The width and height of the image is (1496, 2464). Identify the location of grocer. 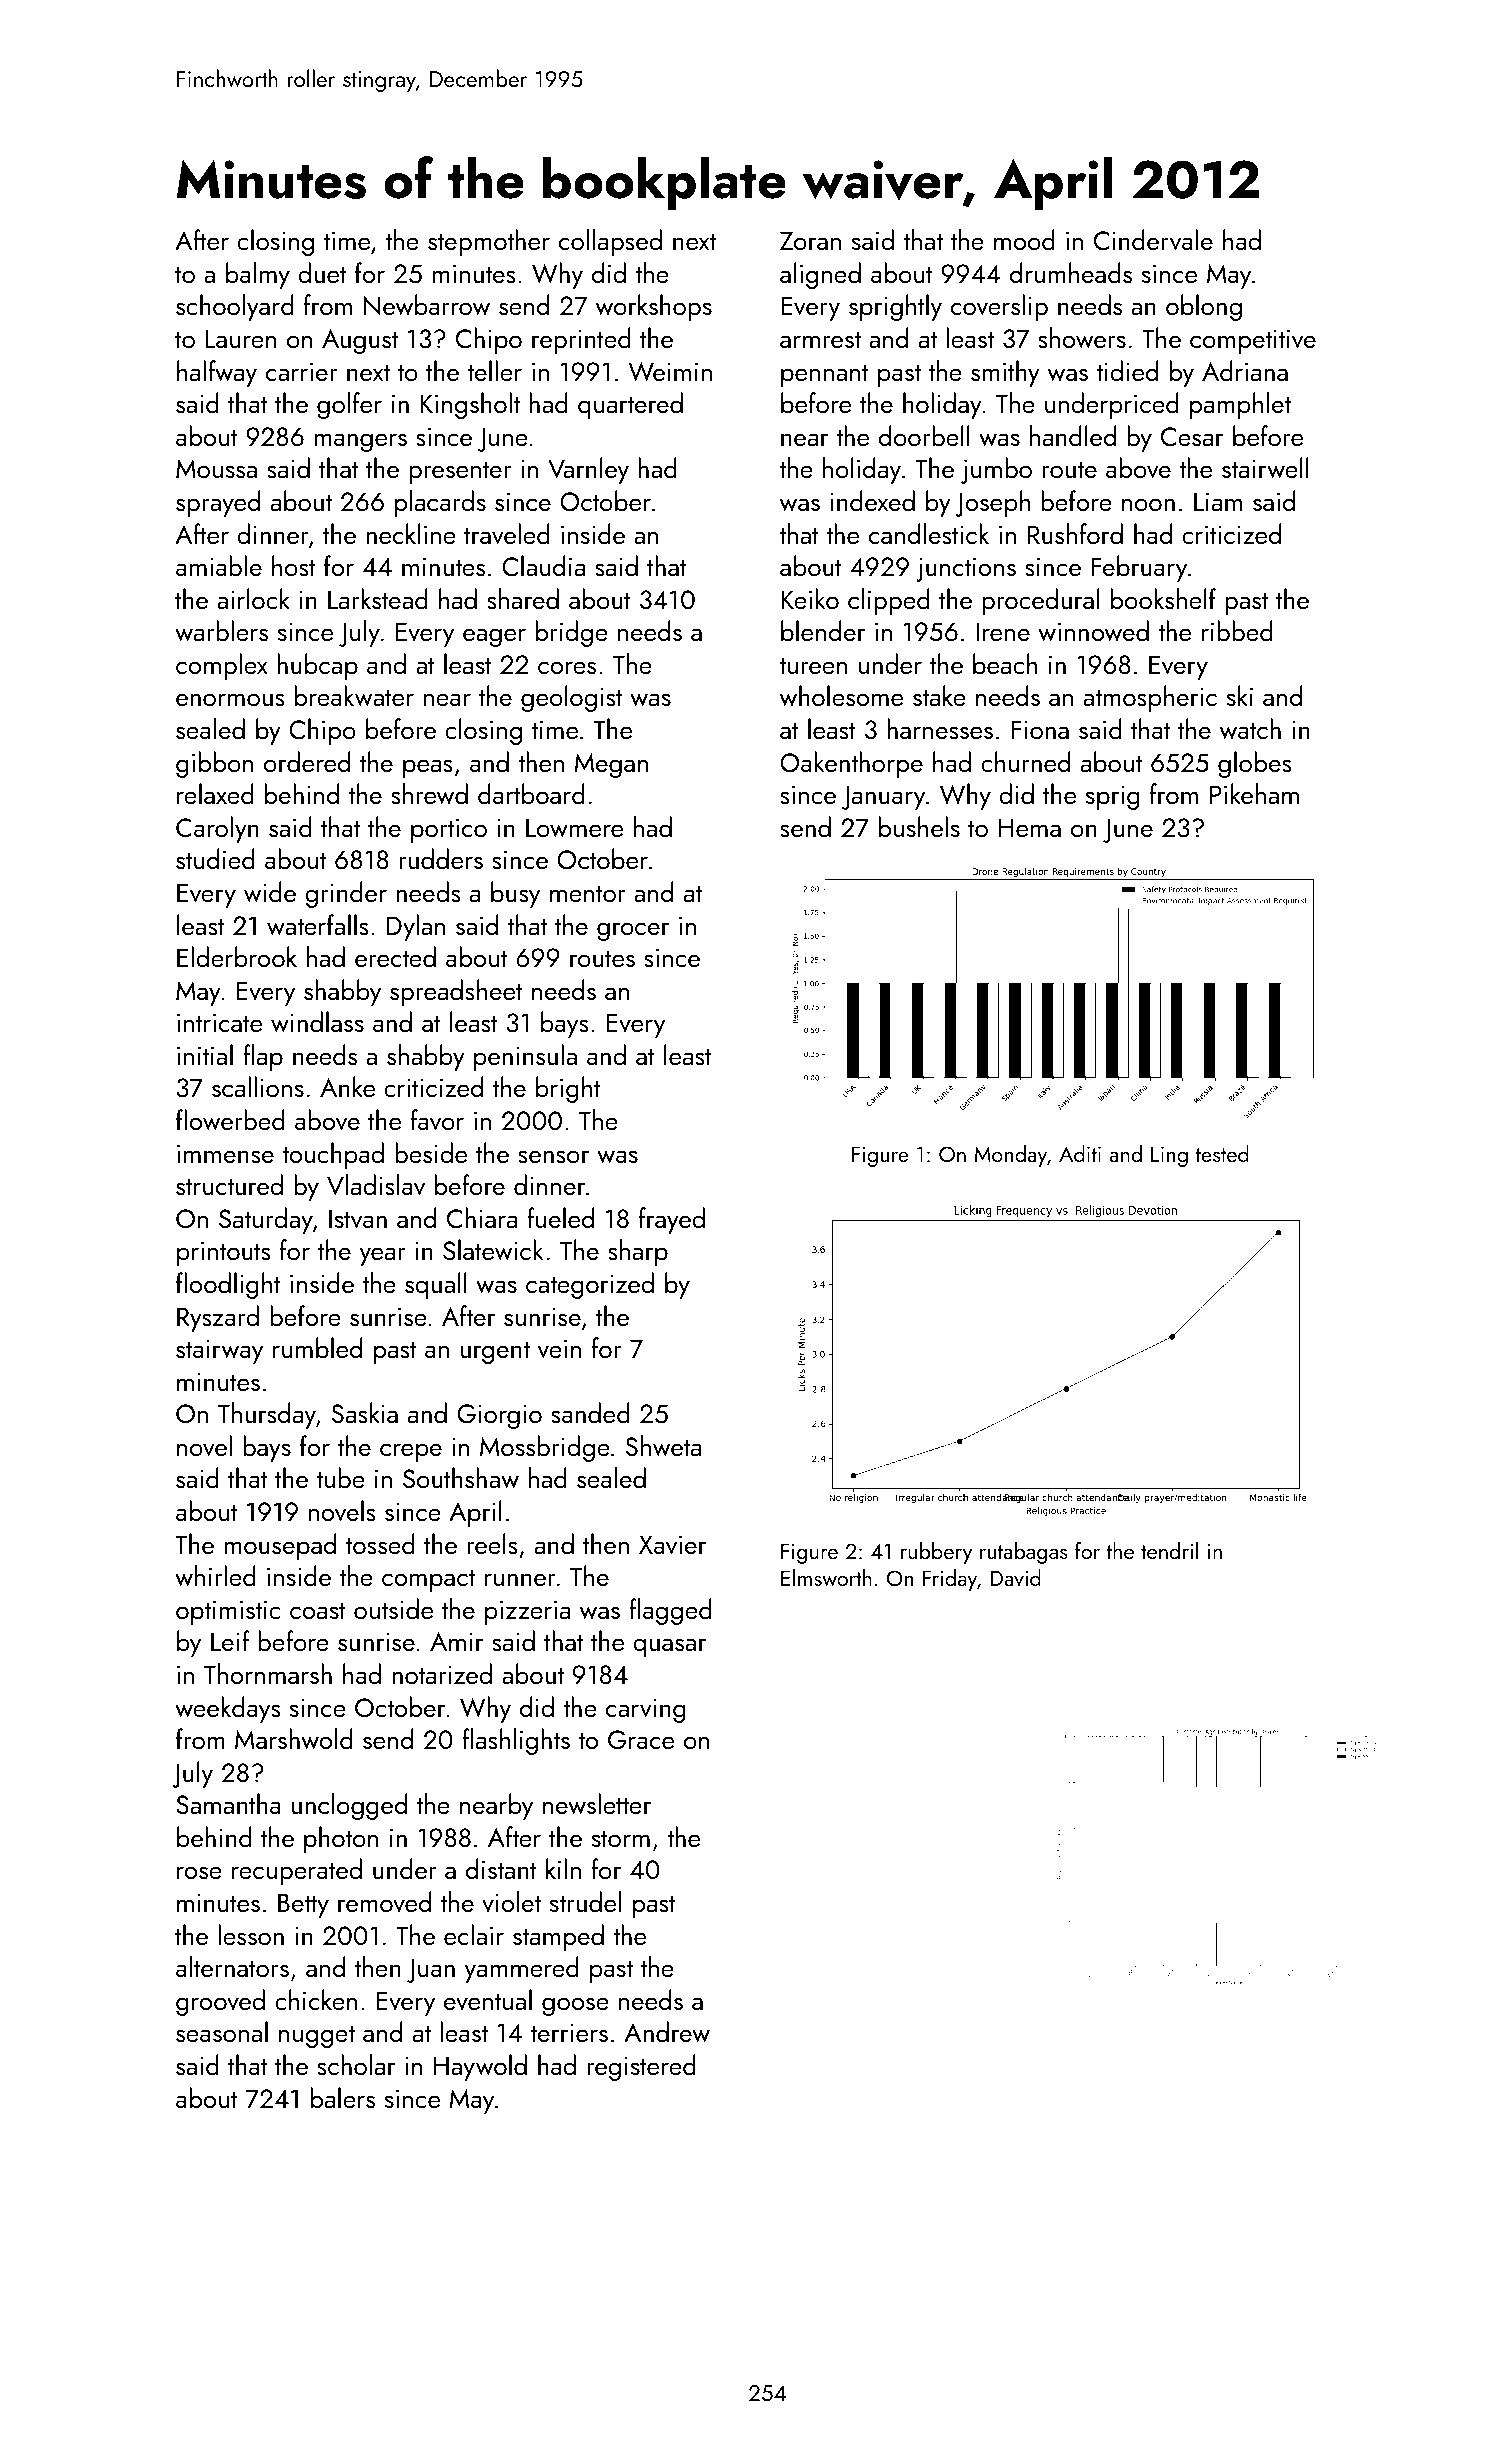
(633, 931).
